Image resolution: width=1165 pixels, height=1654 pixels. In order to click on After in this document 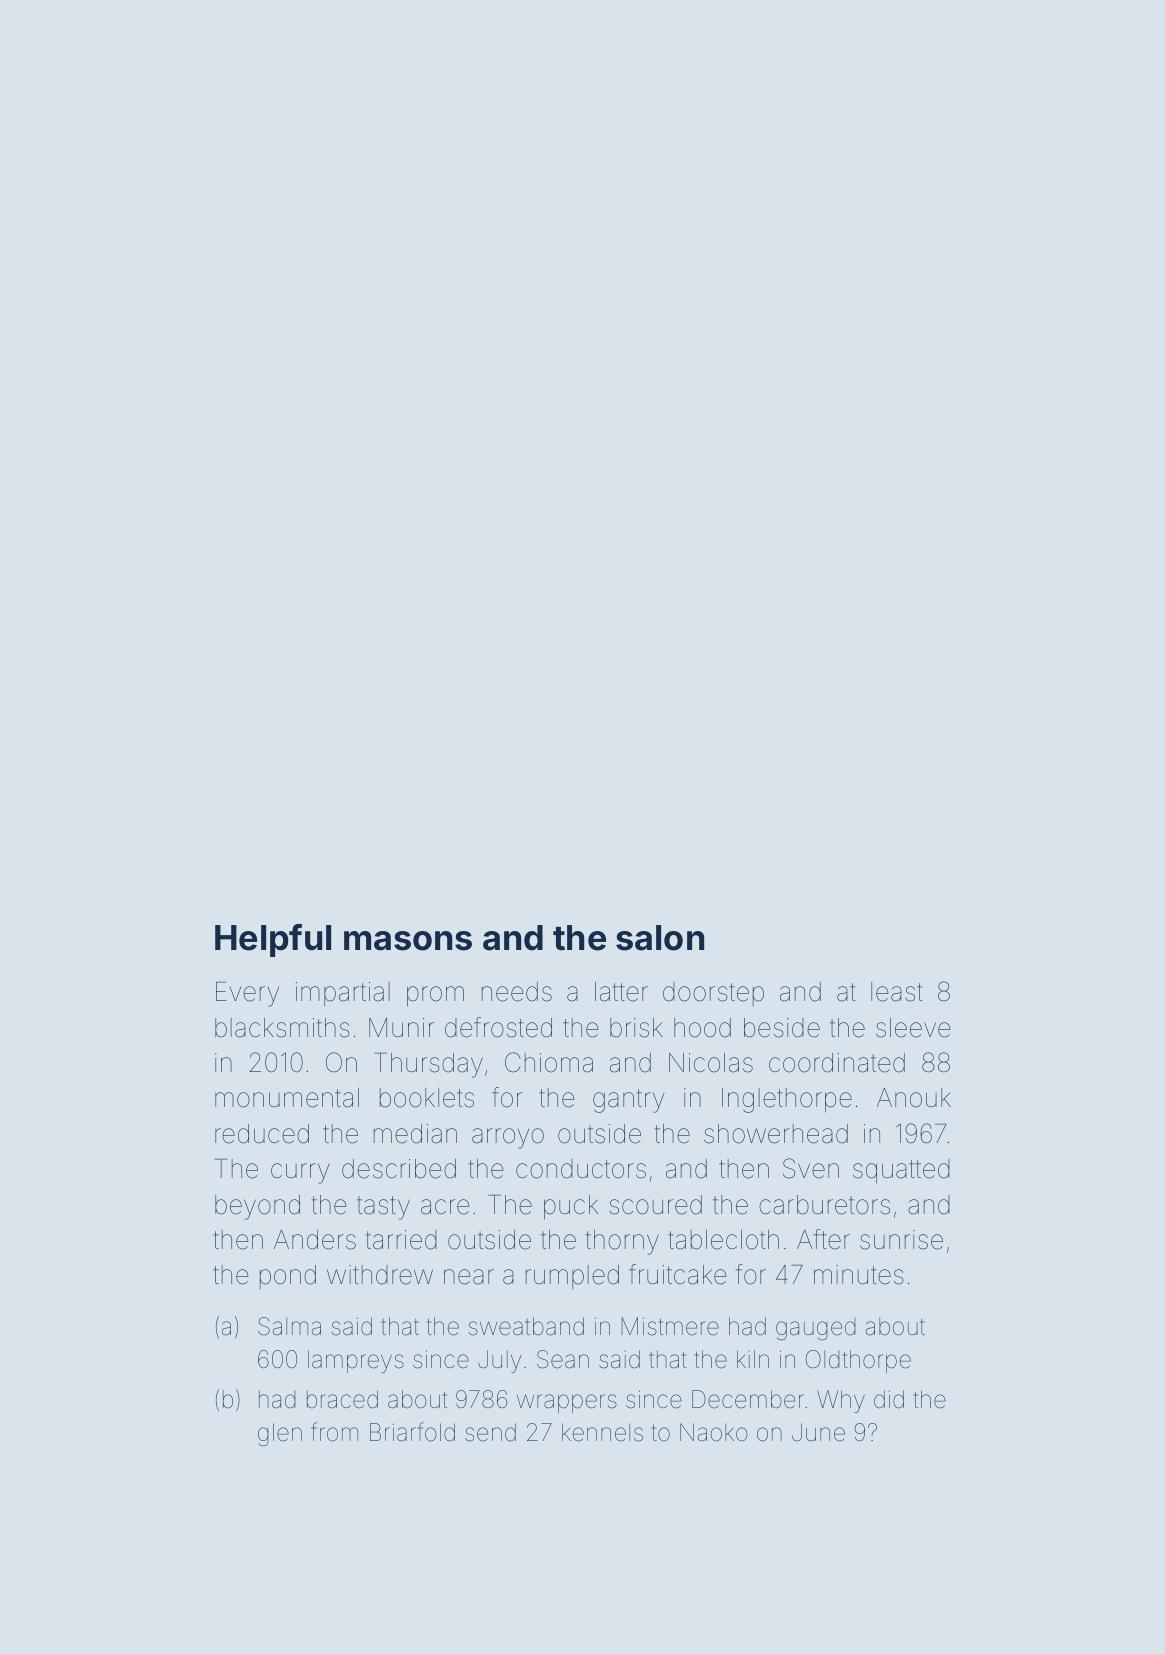, I will do `click(823, 1239)`.
